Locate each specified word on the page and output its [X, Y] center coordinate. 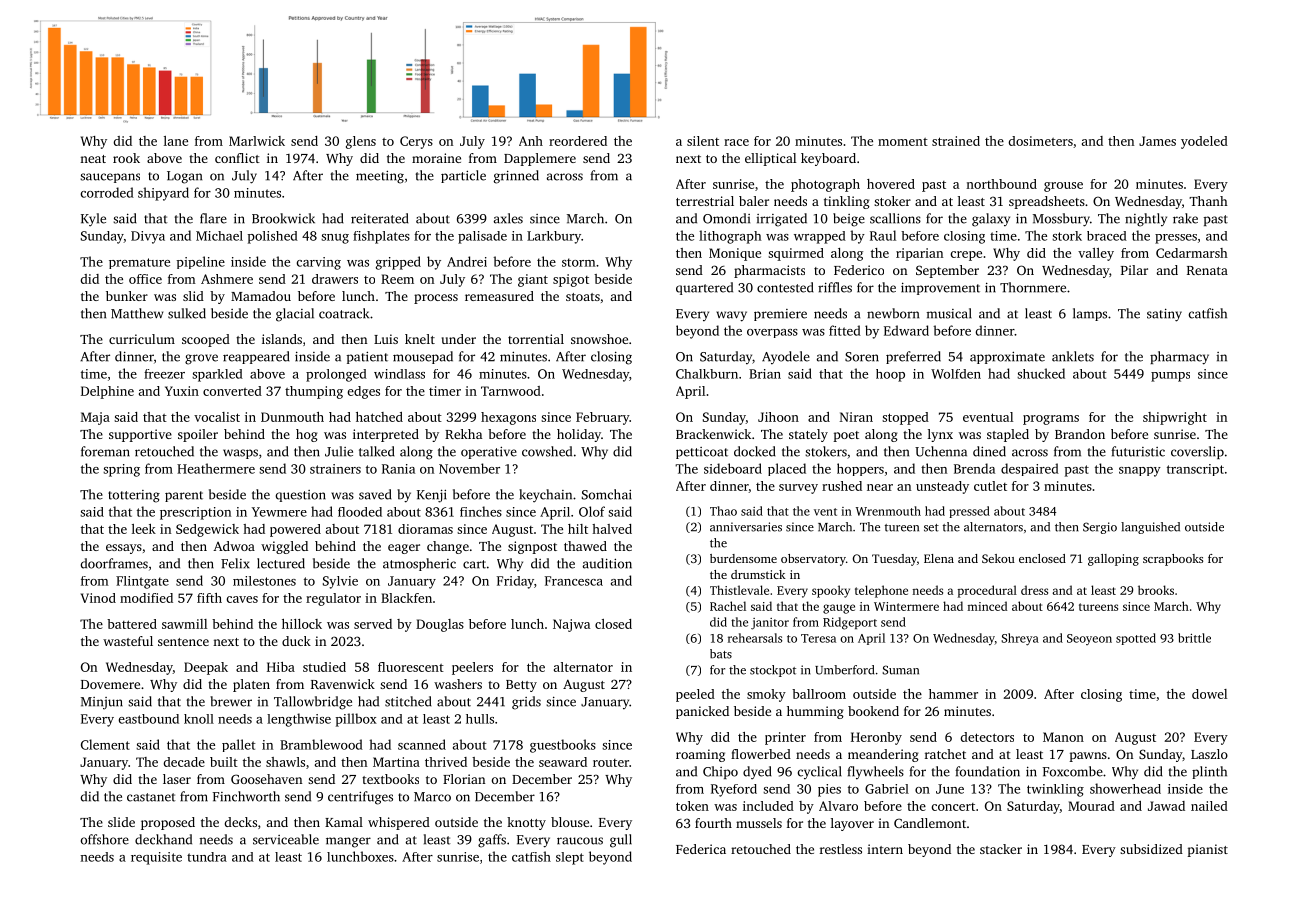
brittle [1194, 638]
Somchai [607, 494]
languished [1150, 528]
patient [367, 357]
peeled [695, 695]
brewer [231, 701]
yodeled [1204, 142]
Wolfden [956, 374]
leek [144, 529]
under [459, 339]
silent [703, 141]
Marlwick [257, 141]
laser [177, 779]
